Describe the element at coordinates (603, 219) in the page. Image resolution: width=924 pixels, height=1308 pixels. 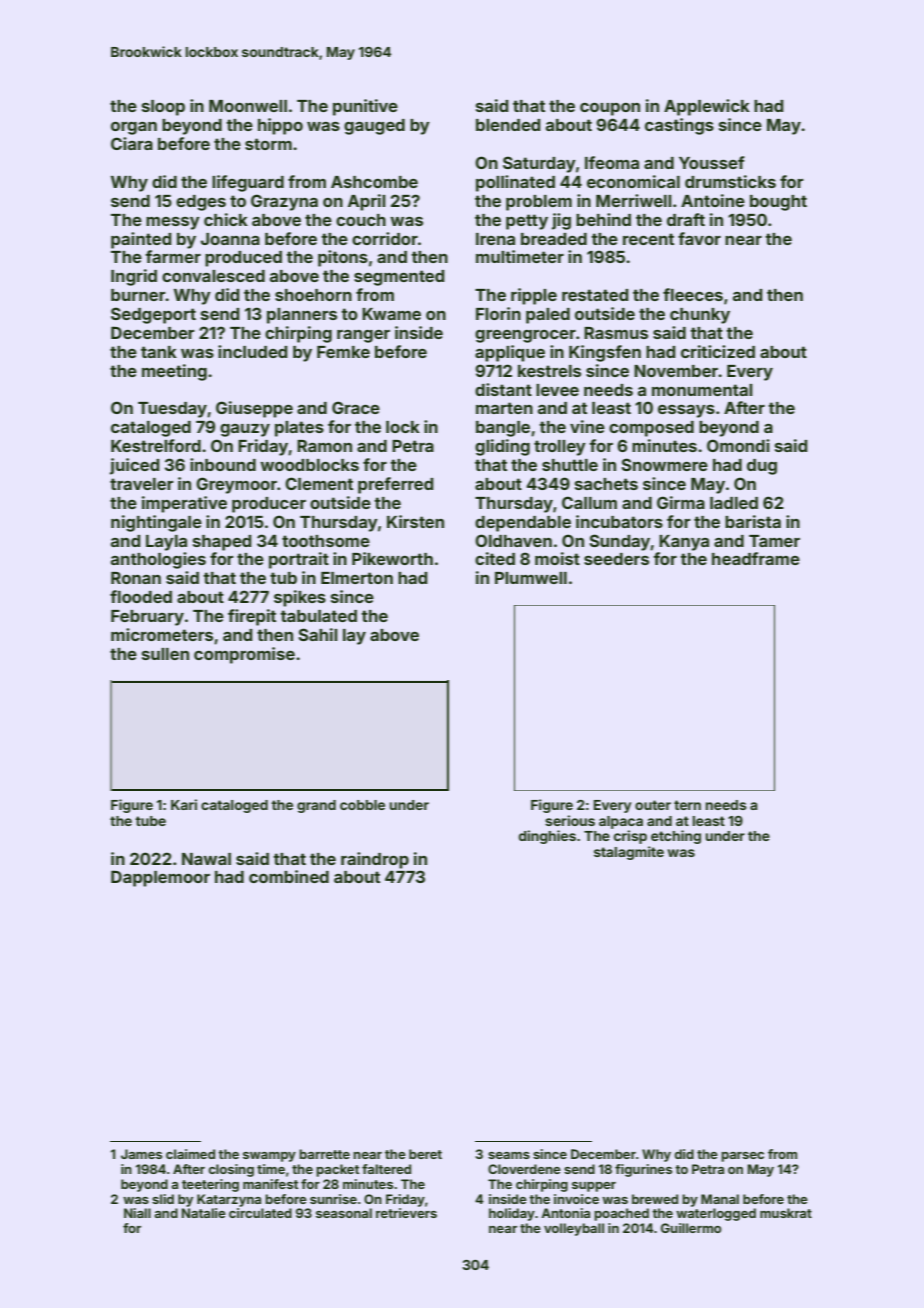
I see `behind` at that location.
